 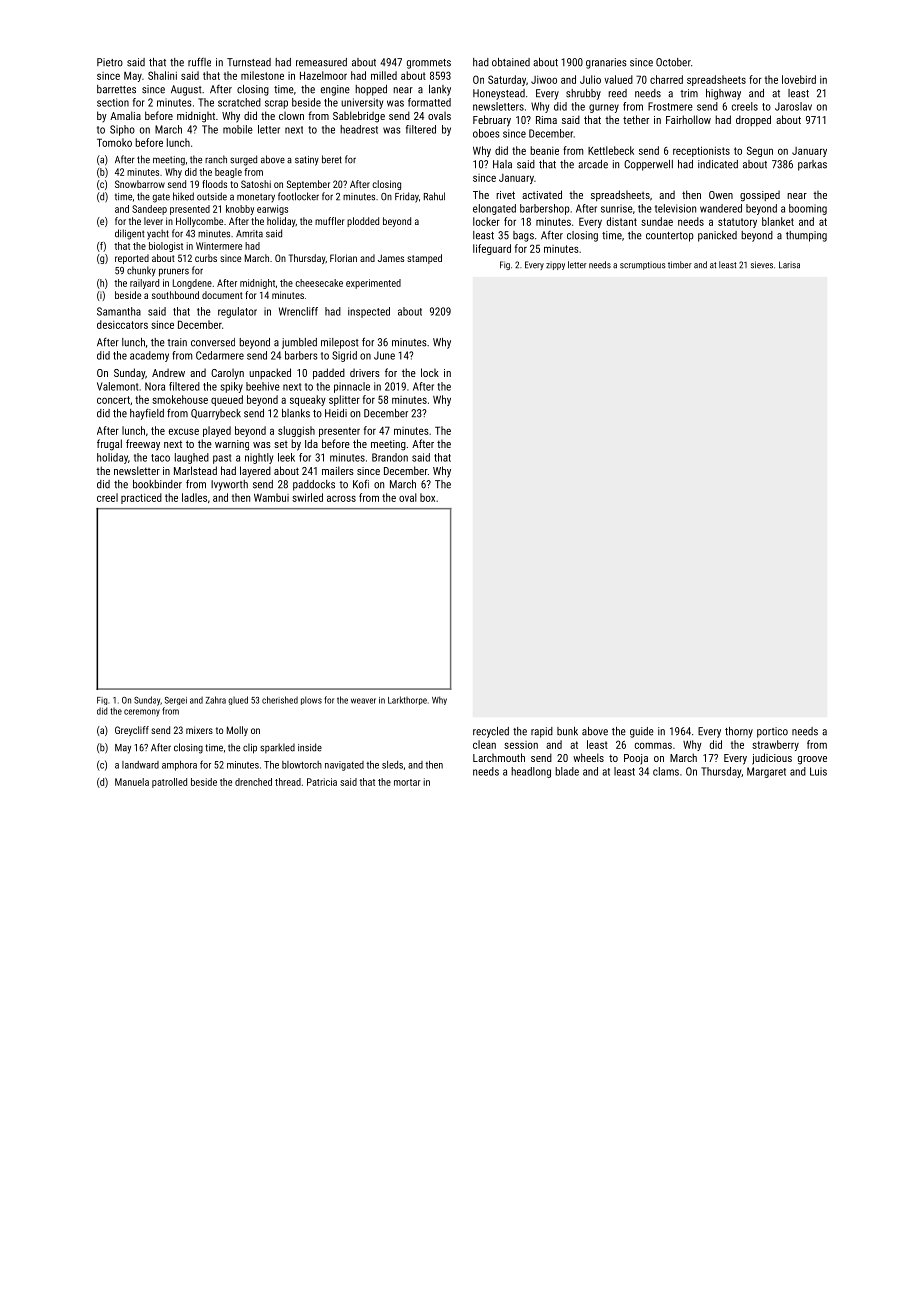 What do you see at coordinates (169, 783) in the page?
I see `patrolled` at bounding box center [169, 783].
